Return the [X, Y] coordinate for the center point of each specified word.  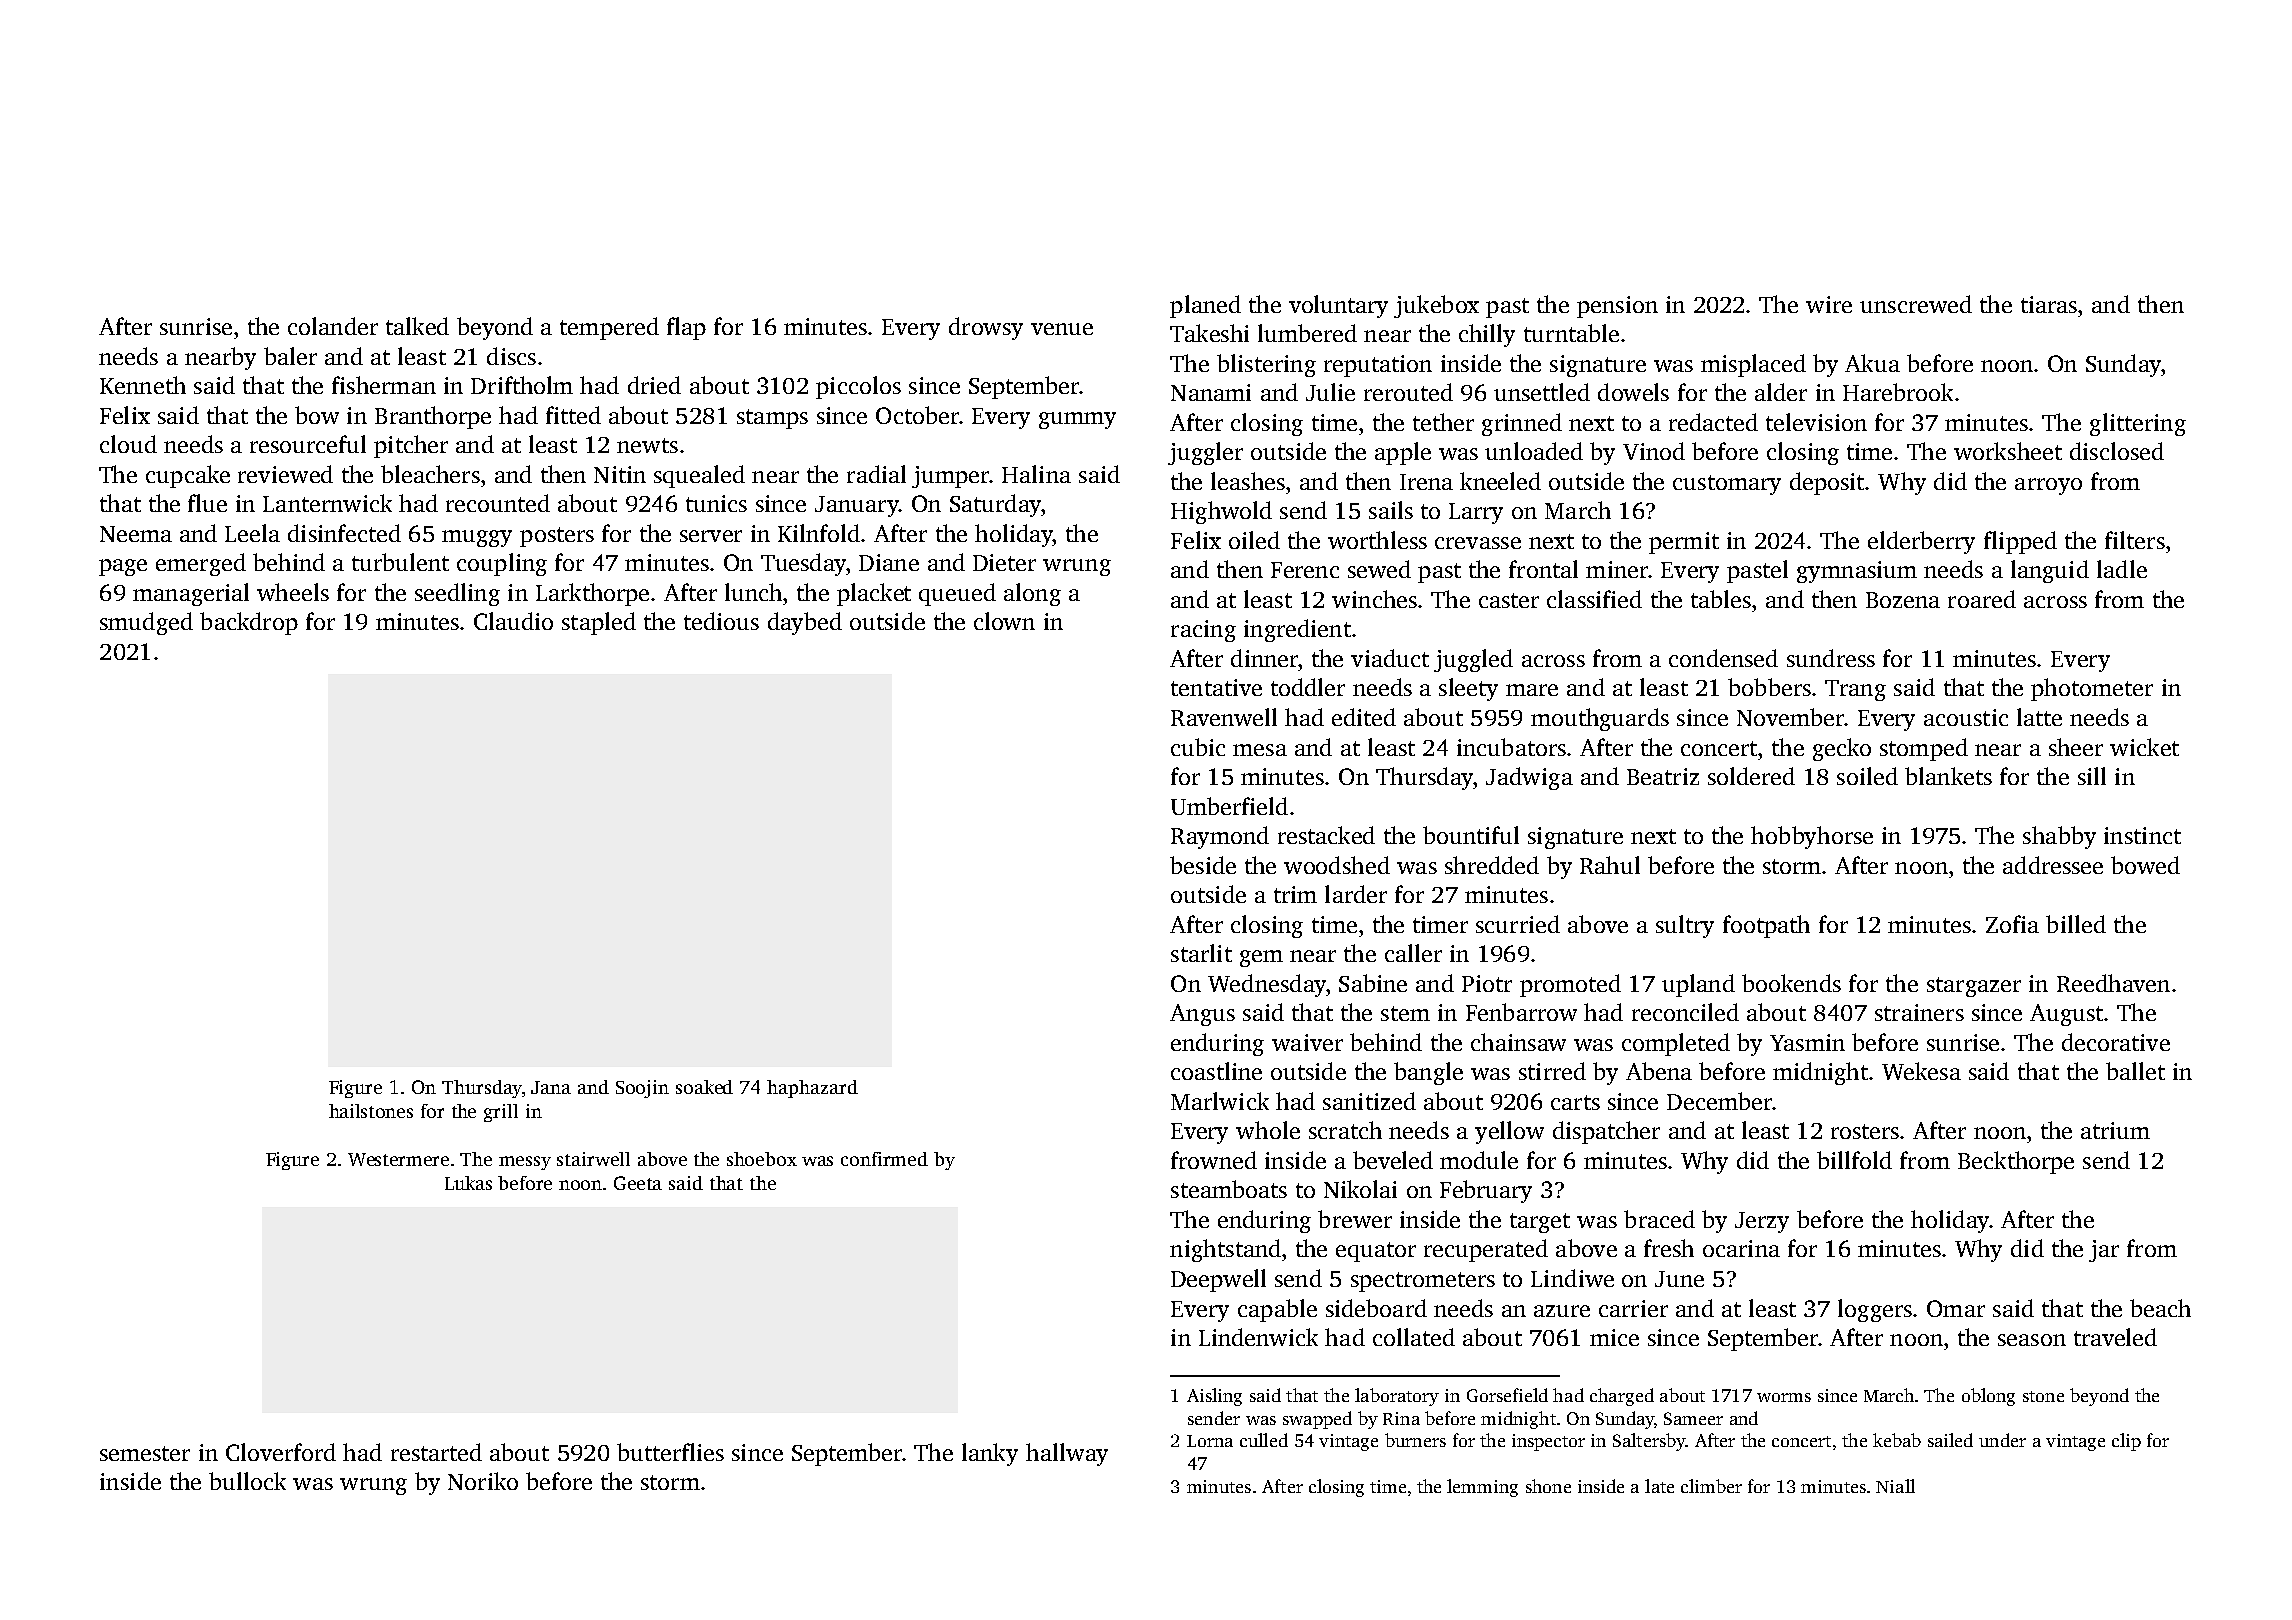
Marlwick [1220, 1101]
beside [1203, 865]
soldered [1751, 776]
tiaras [2049, 304]
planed [1205, 306]
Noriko [483, 1481]
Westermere [398, 1159]
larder [1356, 894]
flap [686, 328]
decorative [2116, 1042]
